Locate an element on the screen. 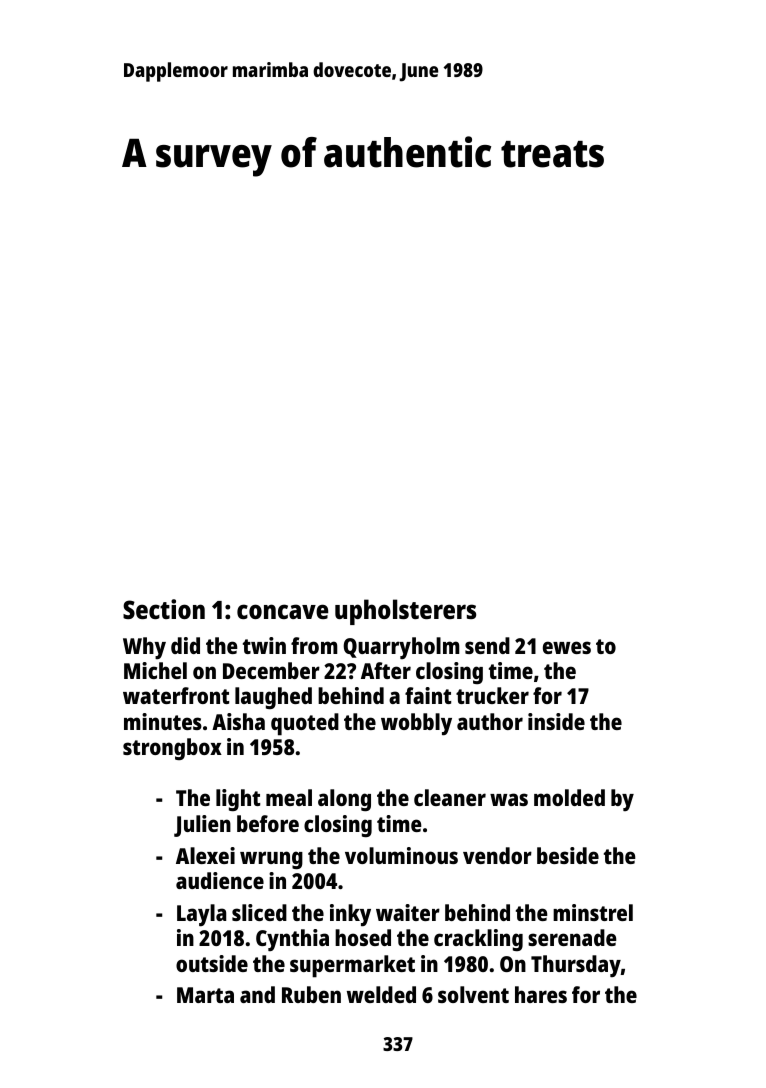 This screenshot has height=1088, width=766. ewes is located at coordinates (567, 647).
